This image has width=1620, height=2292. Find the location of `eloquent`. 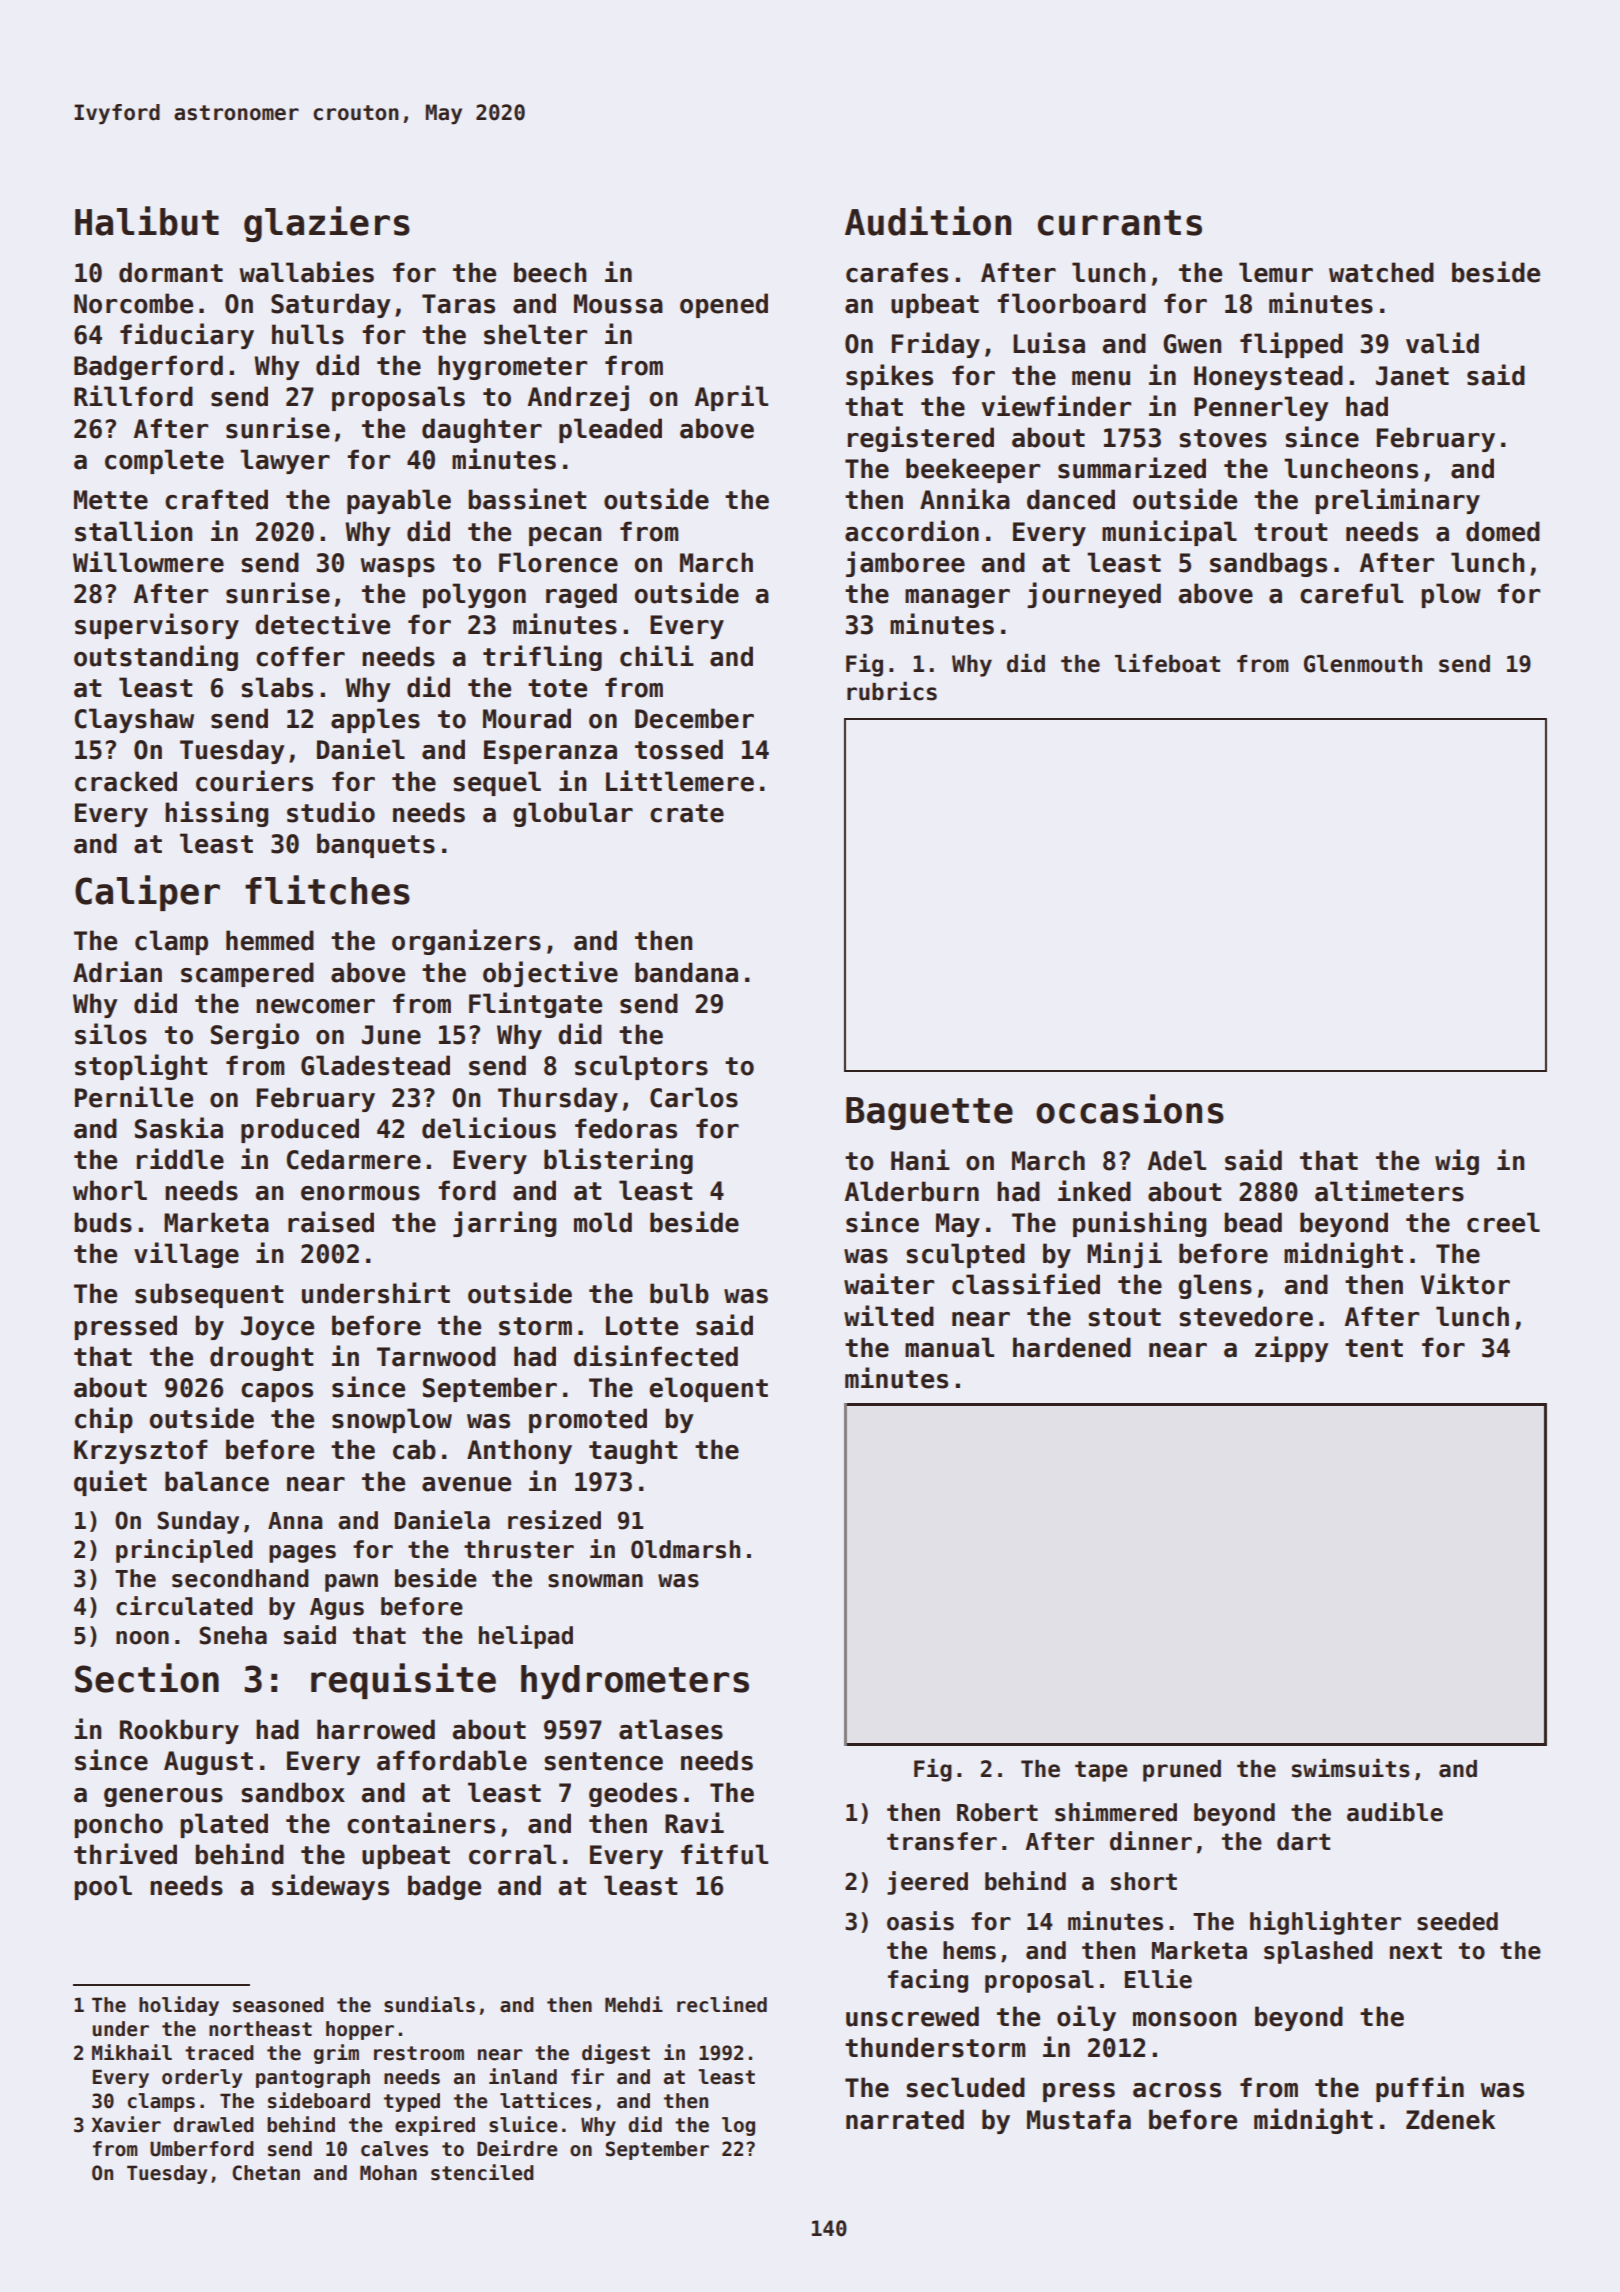

eloquent is located at coordinates (708, 1389).
